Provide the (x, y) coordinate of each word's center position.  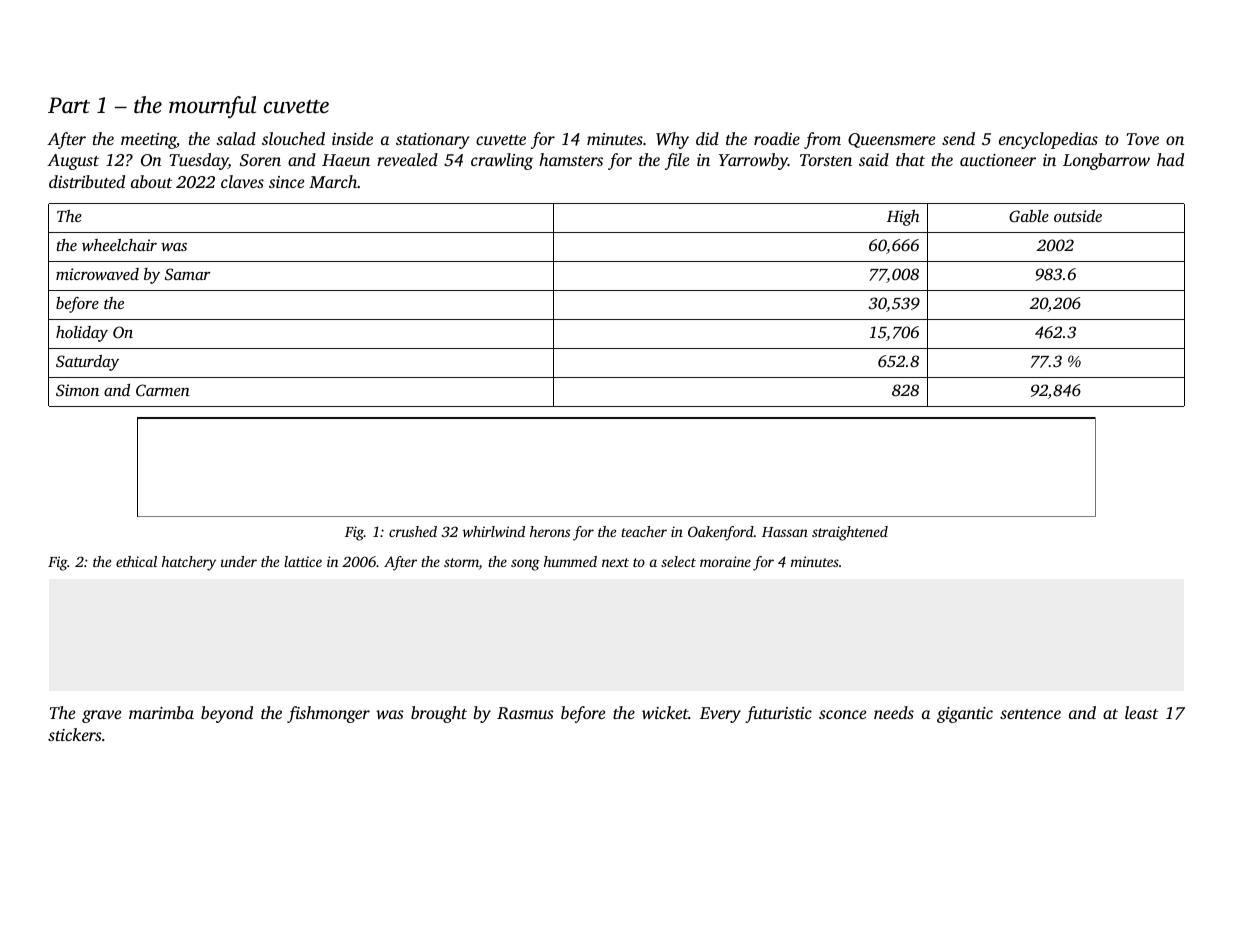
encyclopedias (1048, 140)
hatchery (189, 563)
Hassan (785, 532)
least (1141, 712)
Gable (1029, 216)
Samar (187, 274)
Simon (77, 390)
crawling (502, 161)
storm (461, 564)
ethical (136, 561)
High (903, 218)
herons (550, 531)
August (73, 162)
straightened (850, 533)
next (615, 562)
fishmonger (328, 714)
